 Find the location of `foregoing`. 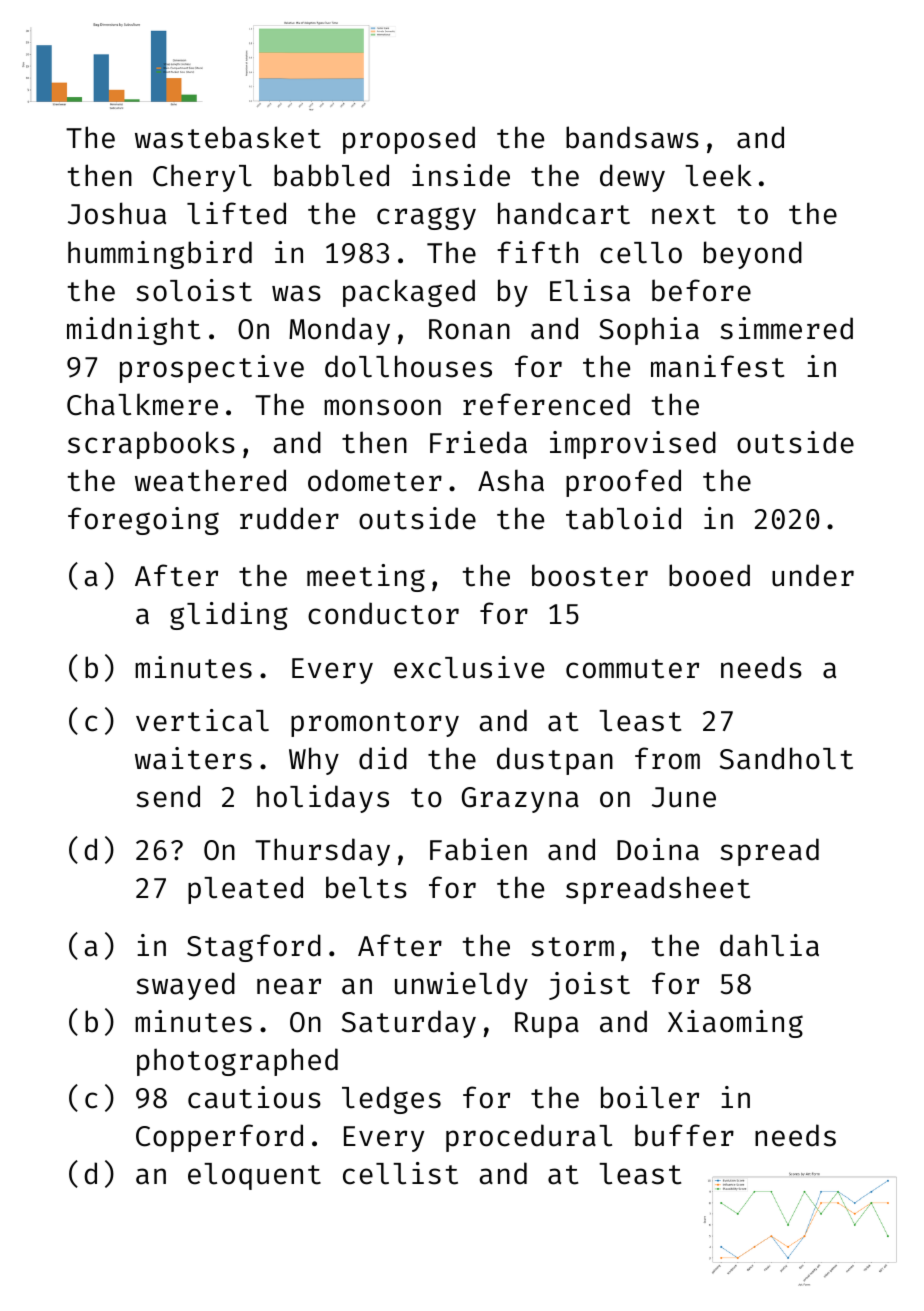

foregoing is located at coordinates (143, 521).
